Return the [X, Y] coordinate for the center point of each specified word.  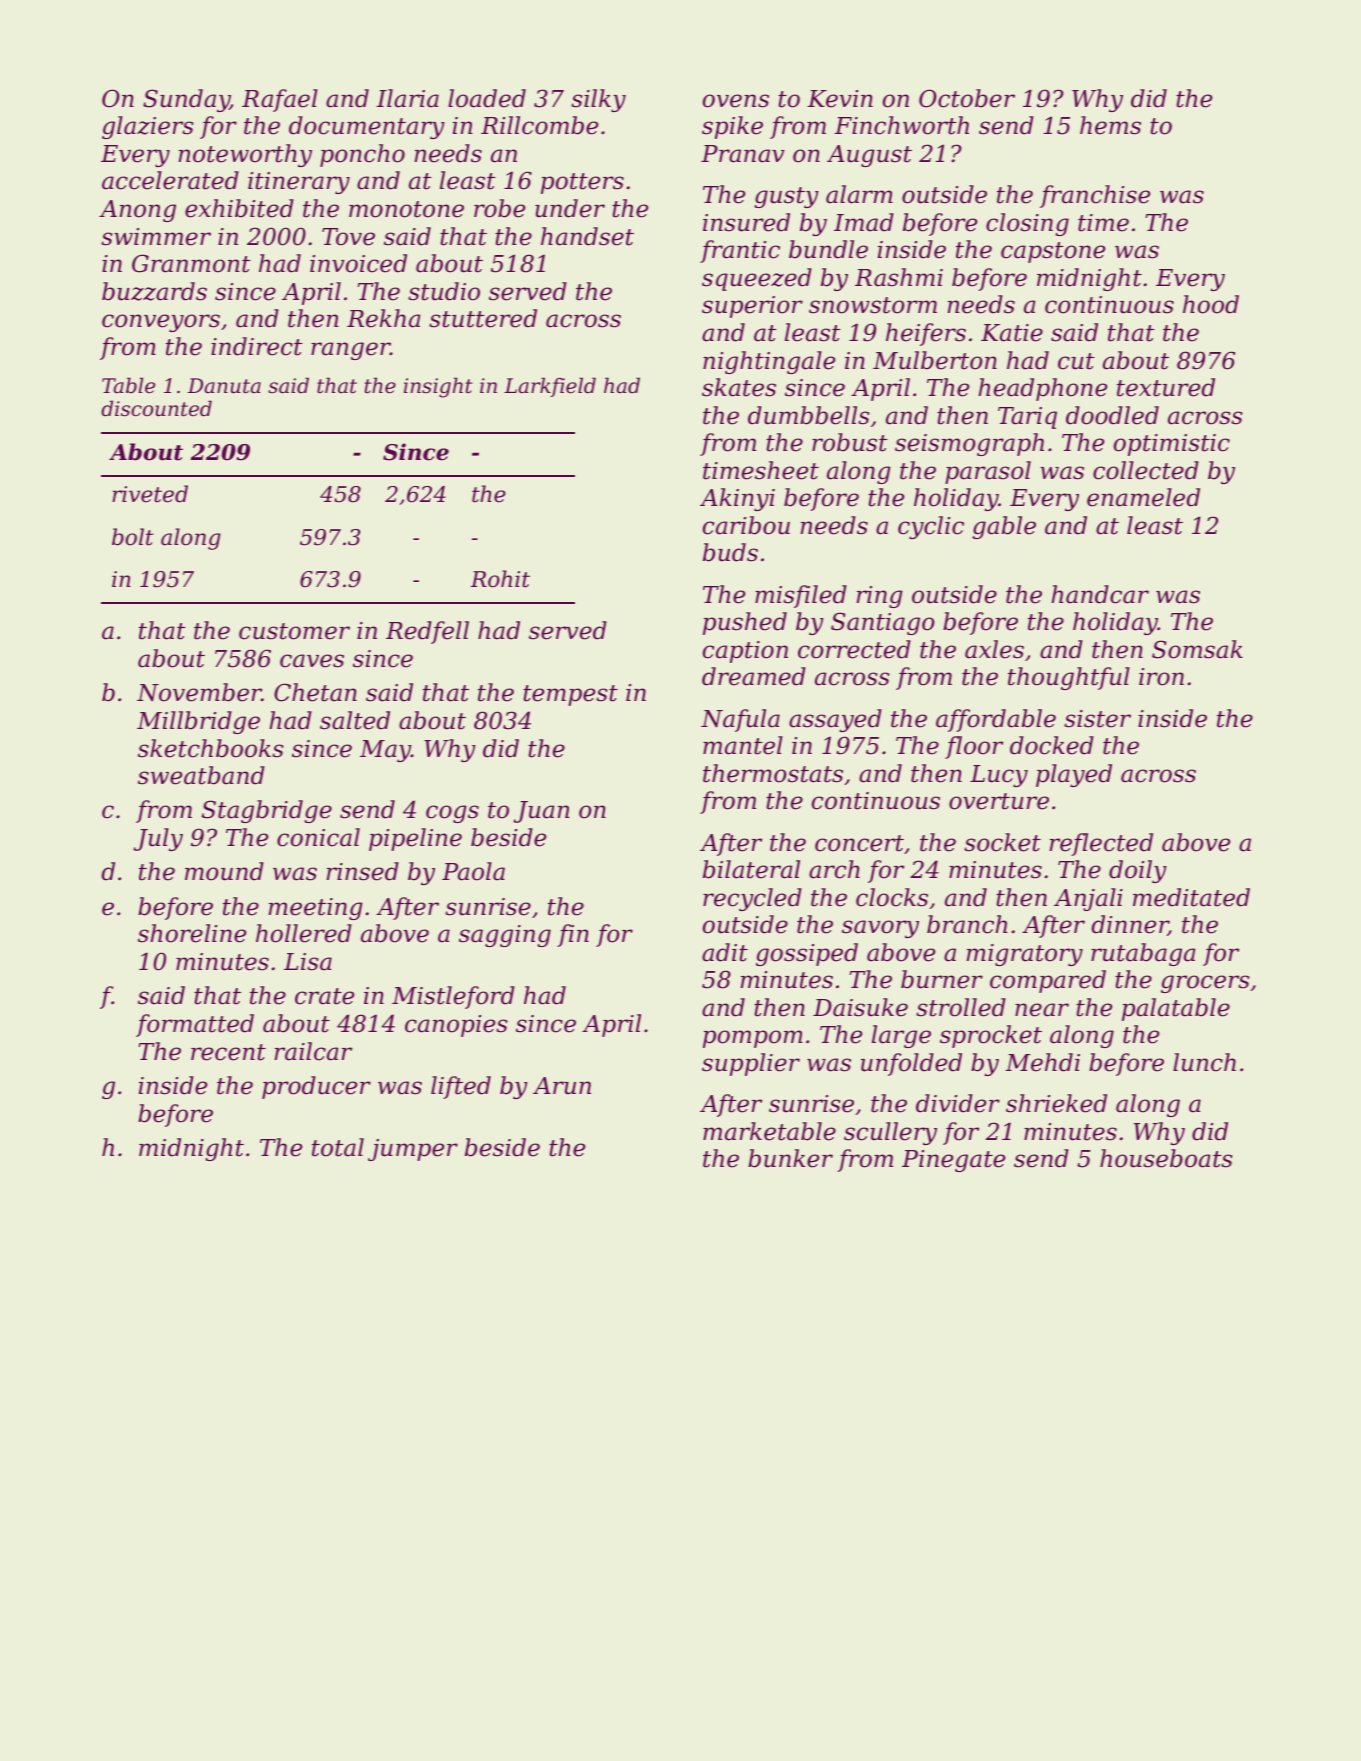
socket [1002, 842]
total [338, 1147]
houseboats [1166, 1158]
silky [598, 100]
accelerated [170, 180]
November [199, 692]
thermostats [773, 773]
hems [1110, 125]
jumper [413, 1150]
